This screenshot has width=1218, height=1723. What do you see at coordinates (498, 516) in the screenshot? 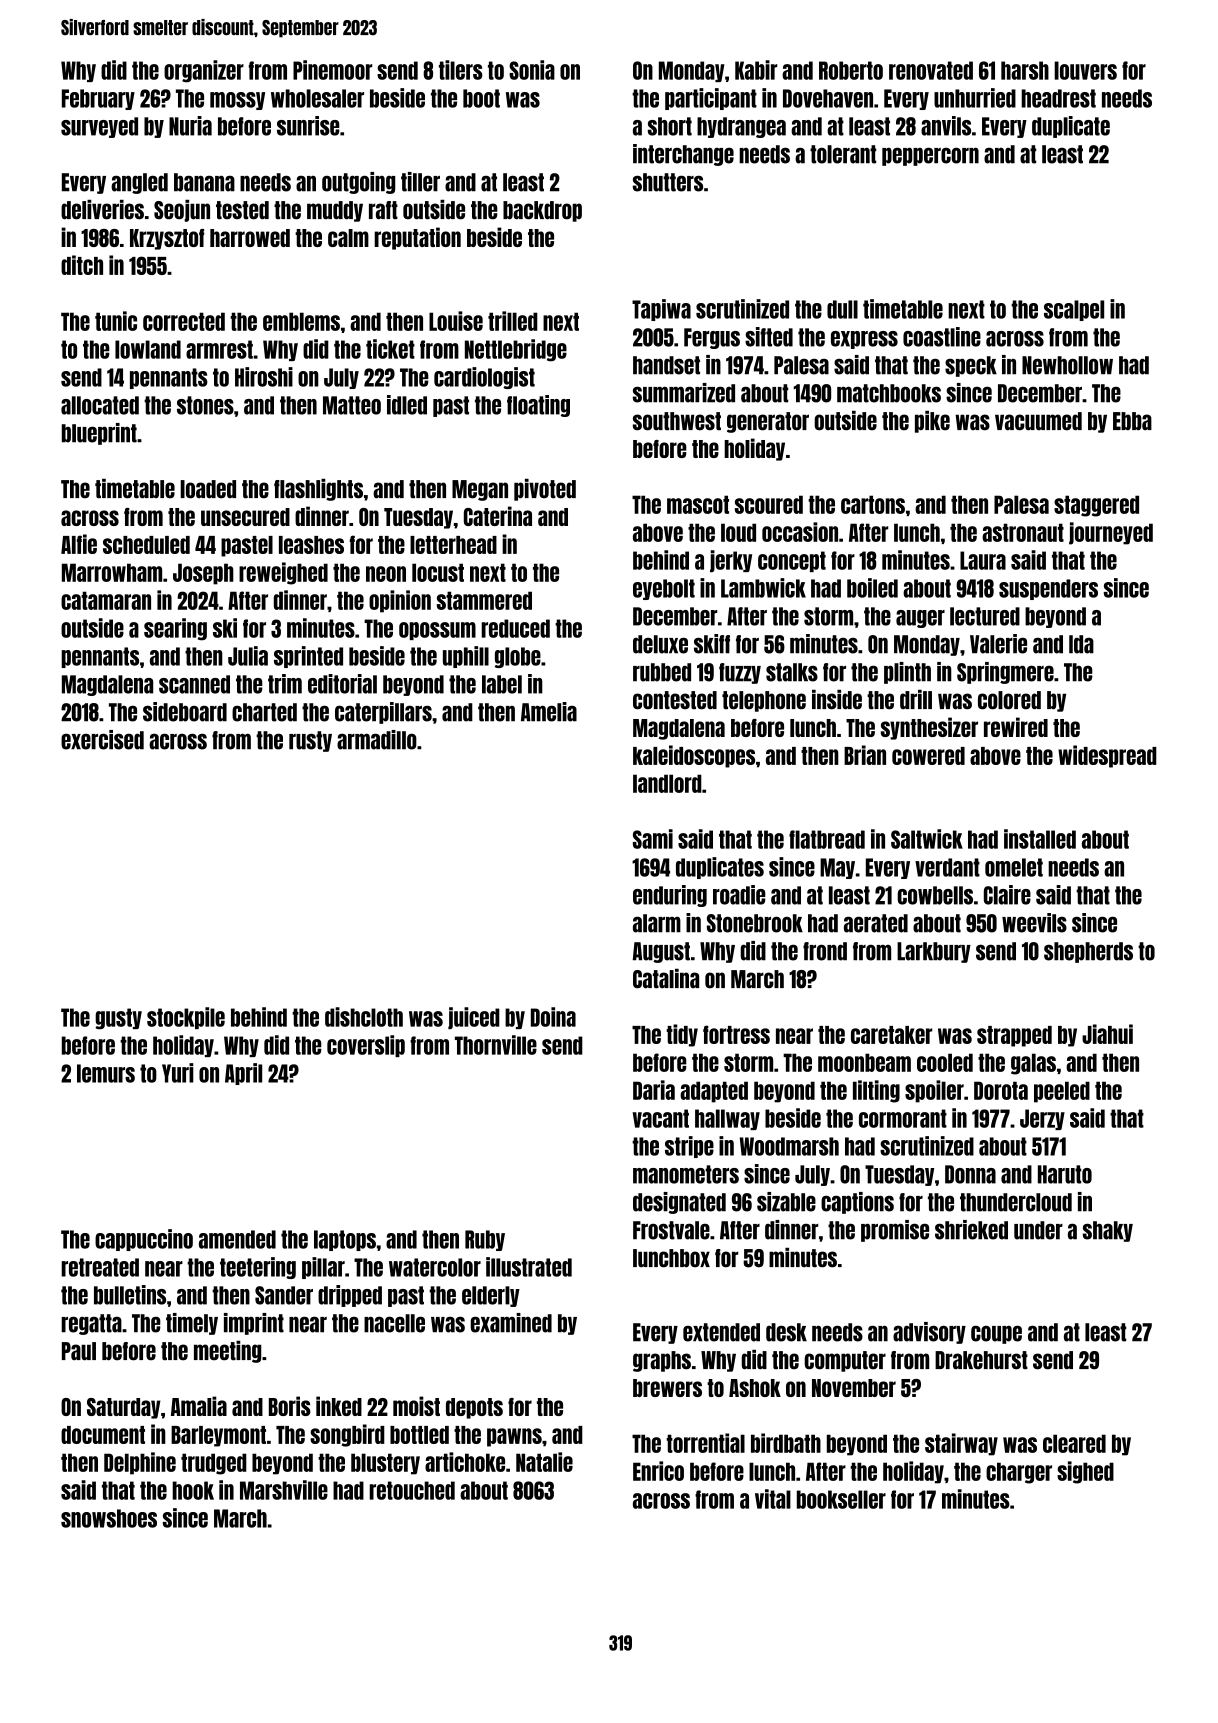
I see `Caterina` at bounding box center [498, 516].
